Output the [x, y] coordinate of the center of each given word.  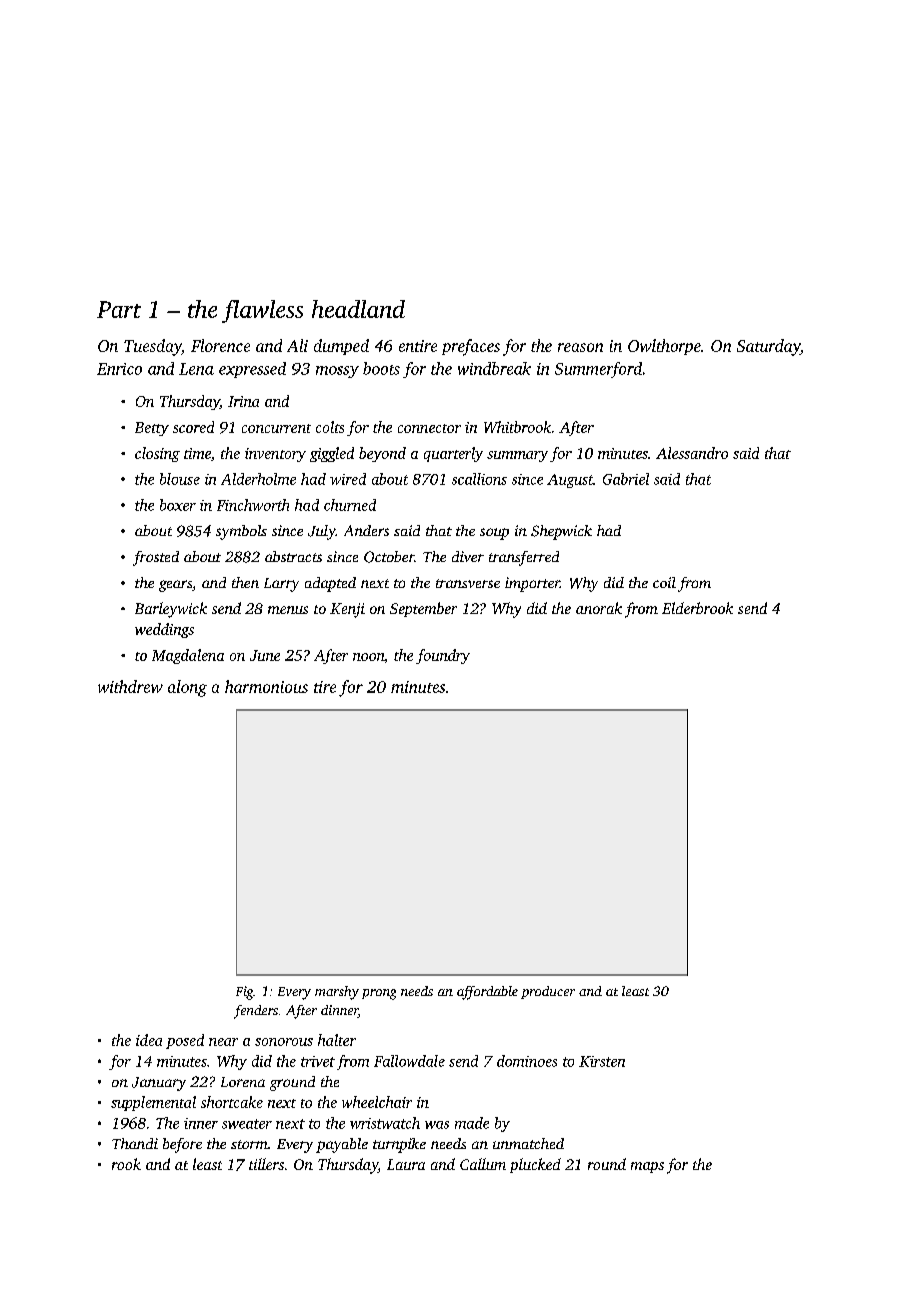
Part [119, 309]
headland [358, 309]
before [182, 1145]
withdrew [130, 686]
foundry [443, 656]
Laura [406, 1164]
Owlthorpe [664, 347]
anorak [599, 608]
